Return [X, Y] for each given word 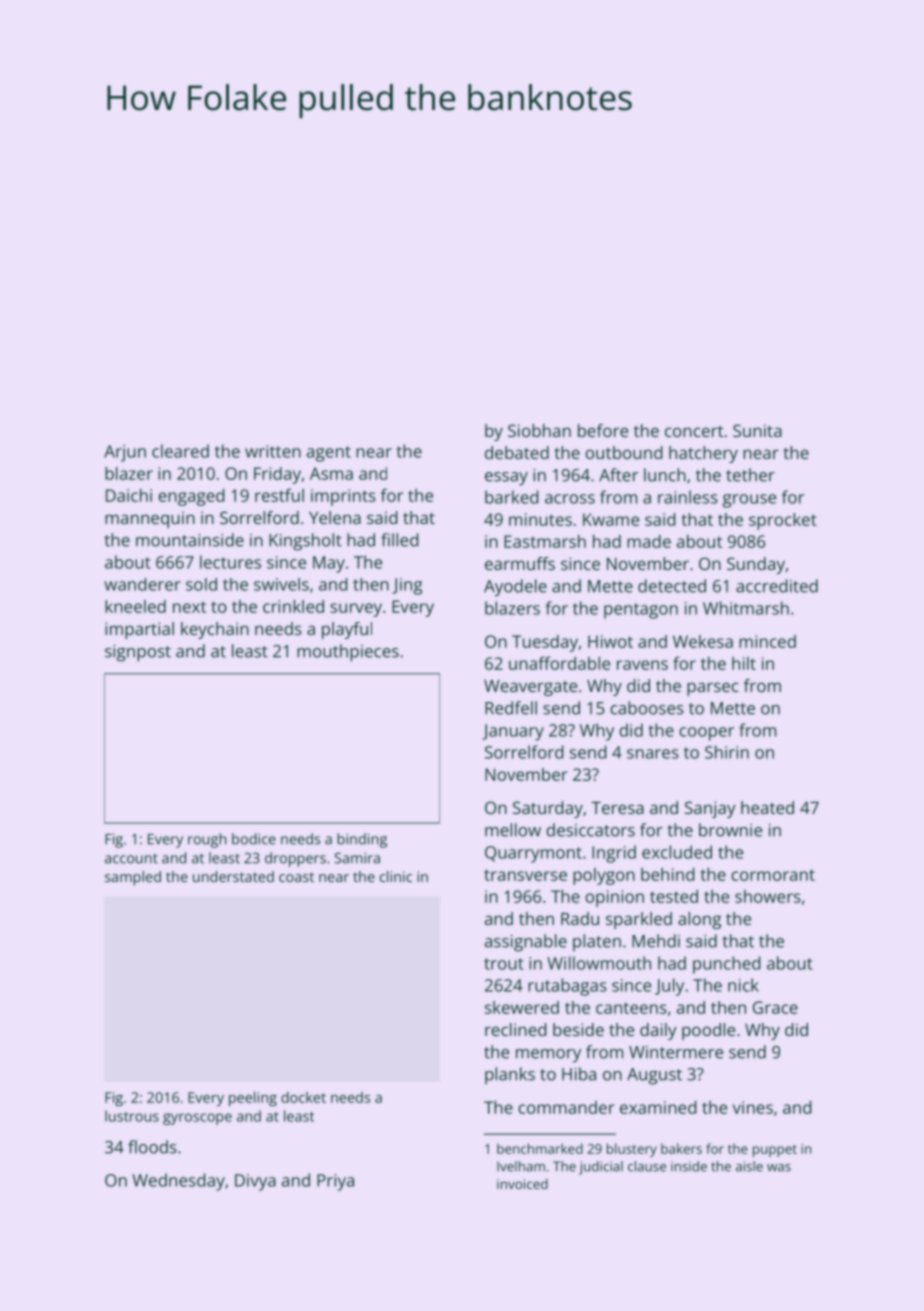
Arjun [125, 453]
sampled [133, 878]
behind [667, 874]
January [513, 732]
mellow [513, 830]
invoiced [522, 1184]
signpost [138, 653]
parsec [712, 689]
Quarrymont [533, 854]
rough [207, 840]
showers [768, 896]
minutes [540, 519]
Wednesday [178, 1182]
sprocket [783, 521]
